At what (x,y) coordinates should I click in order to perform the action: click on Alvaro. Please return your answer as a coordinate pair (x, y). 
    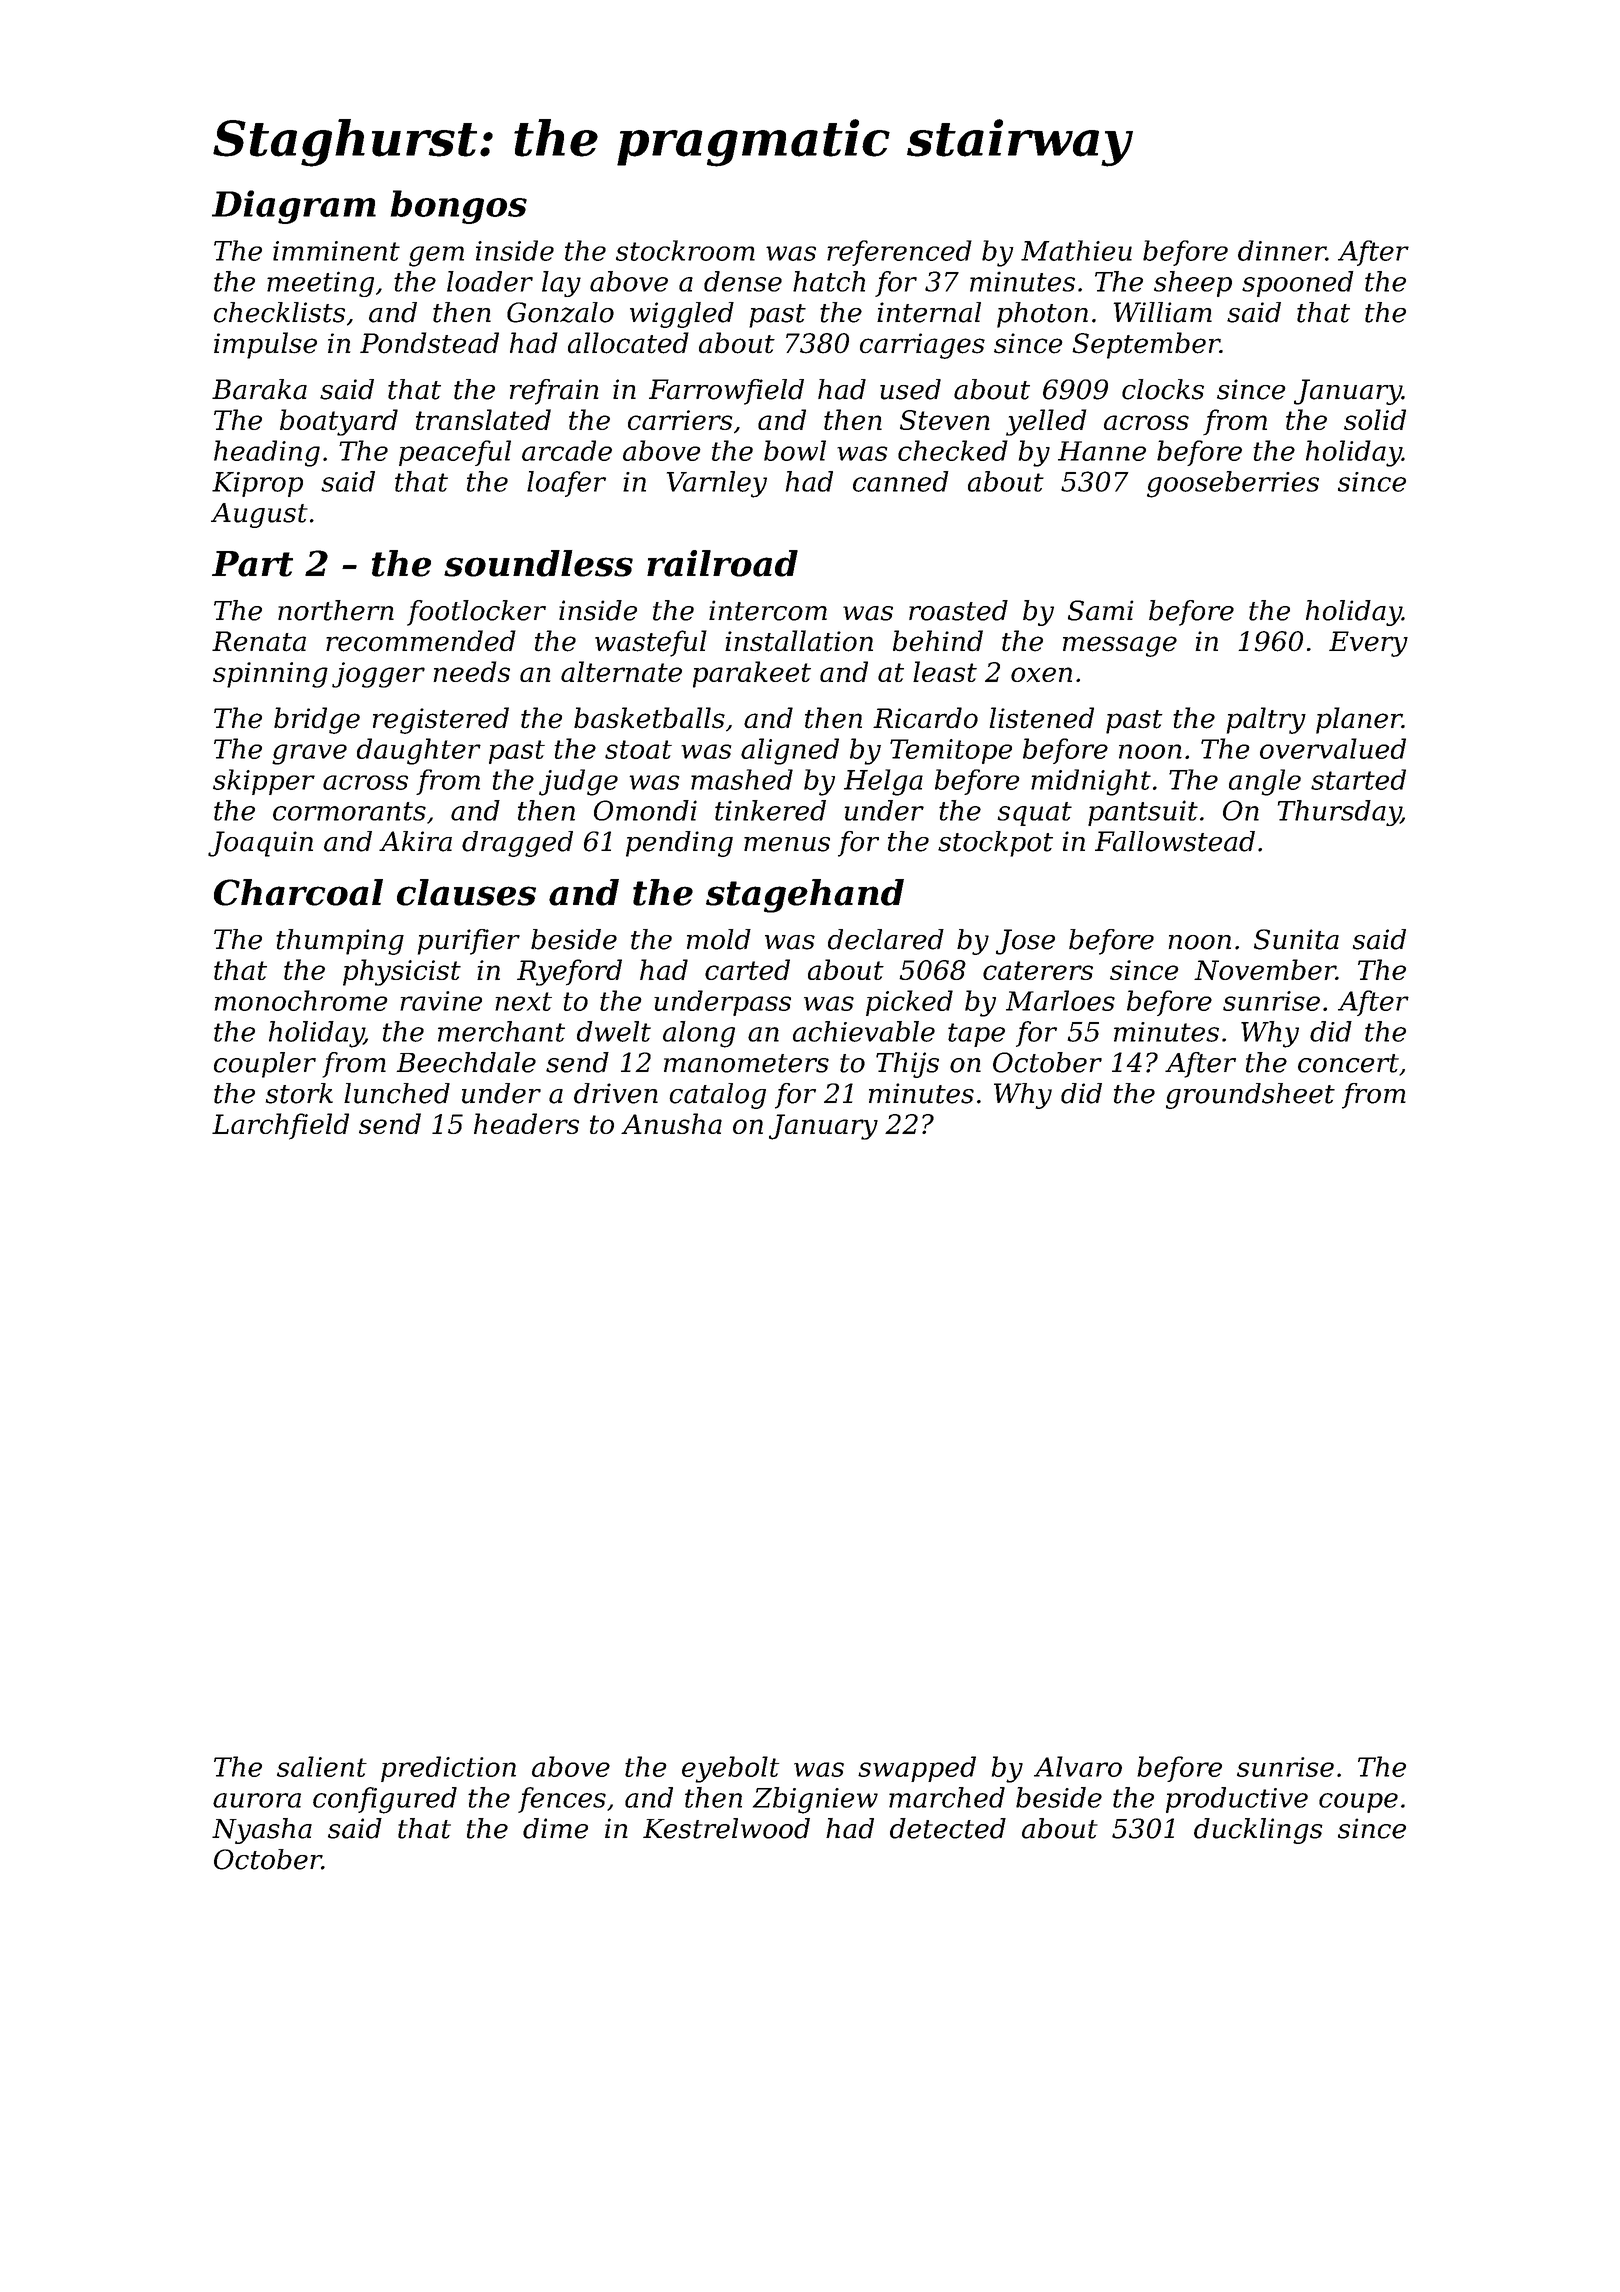
    Looking at the image, I should click on (1078, 1766).
